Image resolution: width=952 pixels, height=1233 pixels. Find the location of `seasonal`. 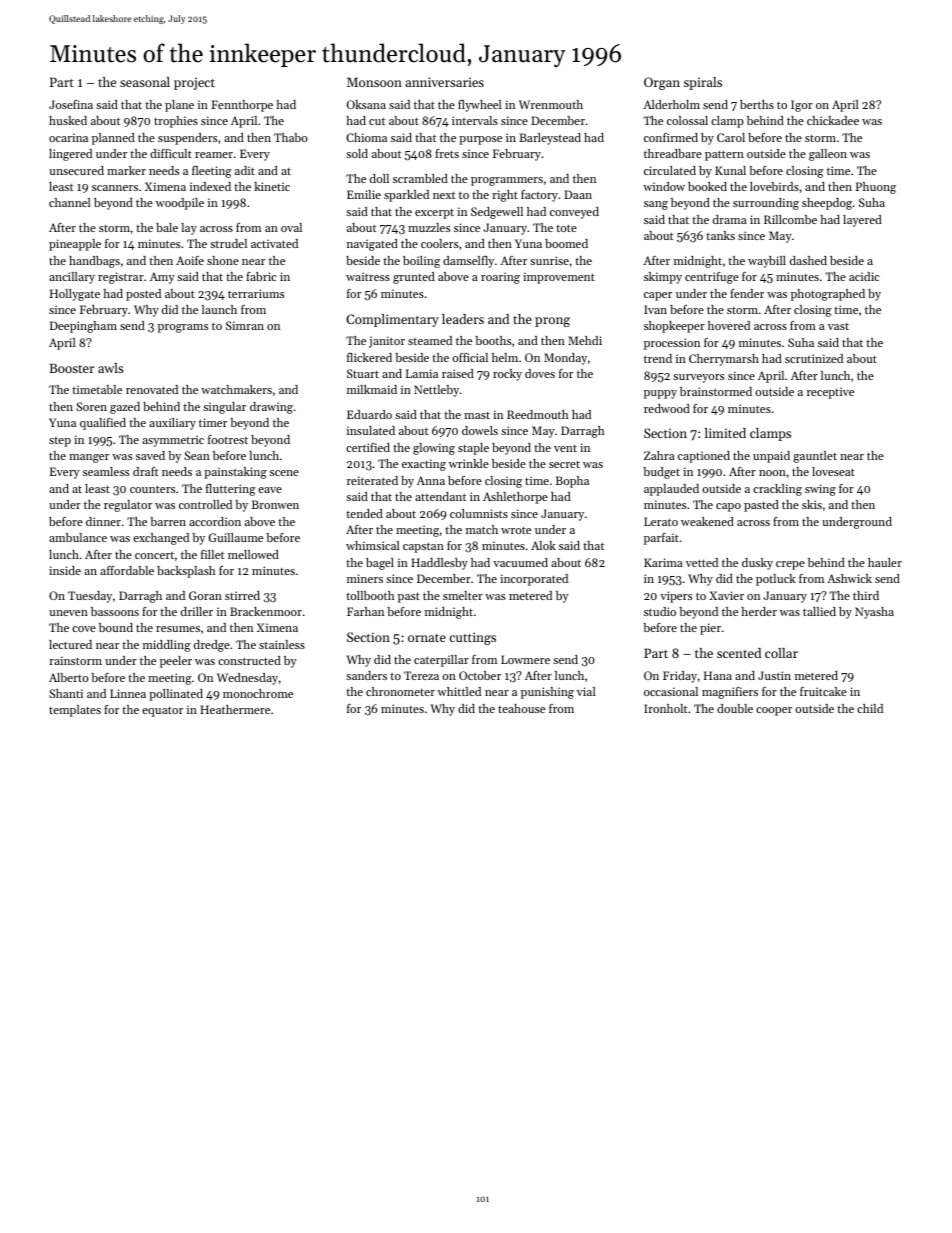

seasonal is located at coordinates (145, 82).
